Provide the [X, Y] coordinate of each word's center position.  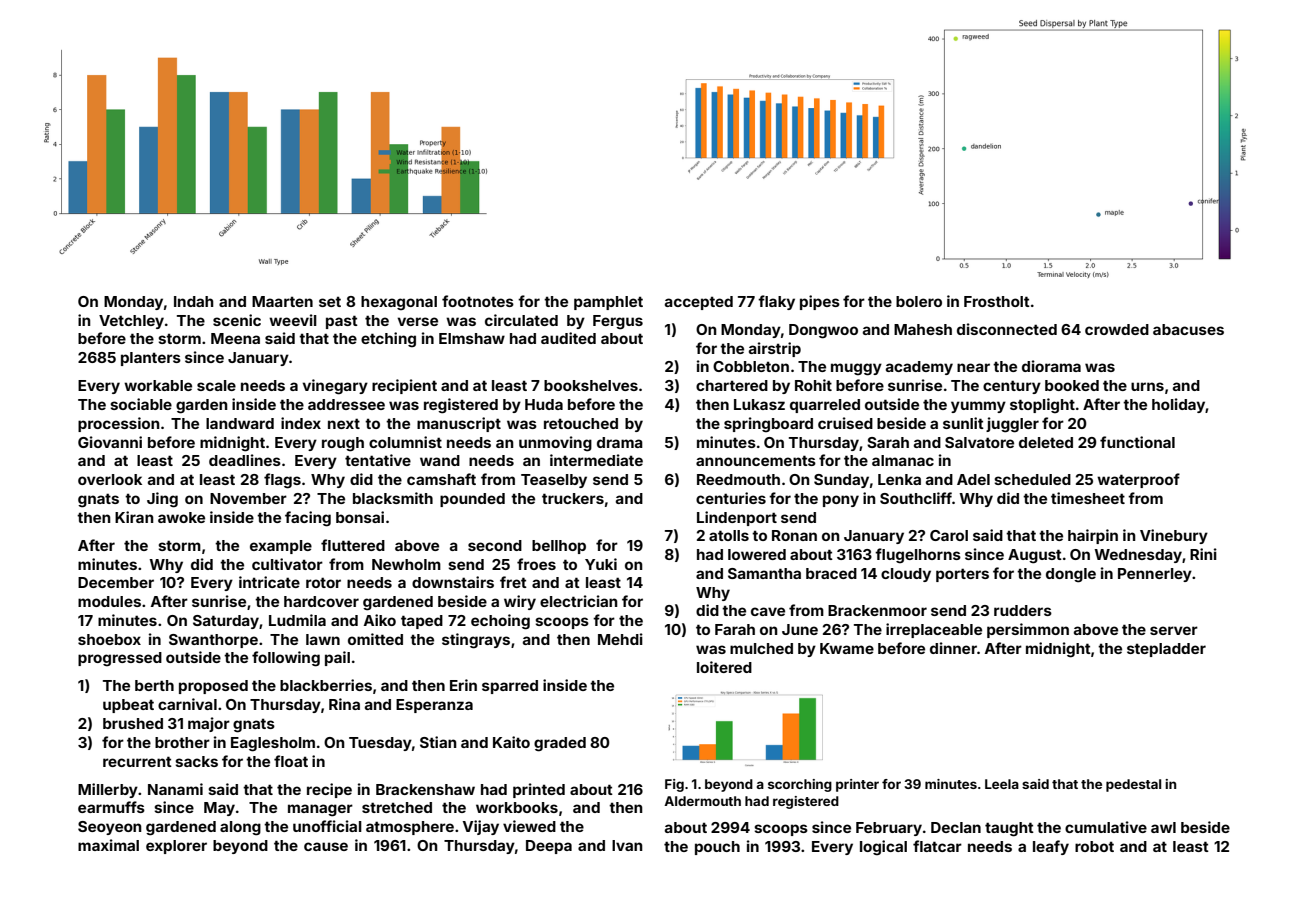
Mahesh [923, 329]
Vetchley [131, 322]
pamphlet [608, 303]
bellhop [559, 547]
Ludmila [297, 620]
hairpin [1093, 536]
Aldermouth [702, 801]
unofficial [327, 826]
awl [1163, 827]
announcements [756, 460]
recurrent [137, 761]
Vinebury [1174, 536]
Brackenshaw [425, 789]
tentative [378, 460]
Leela [1002, 784]
